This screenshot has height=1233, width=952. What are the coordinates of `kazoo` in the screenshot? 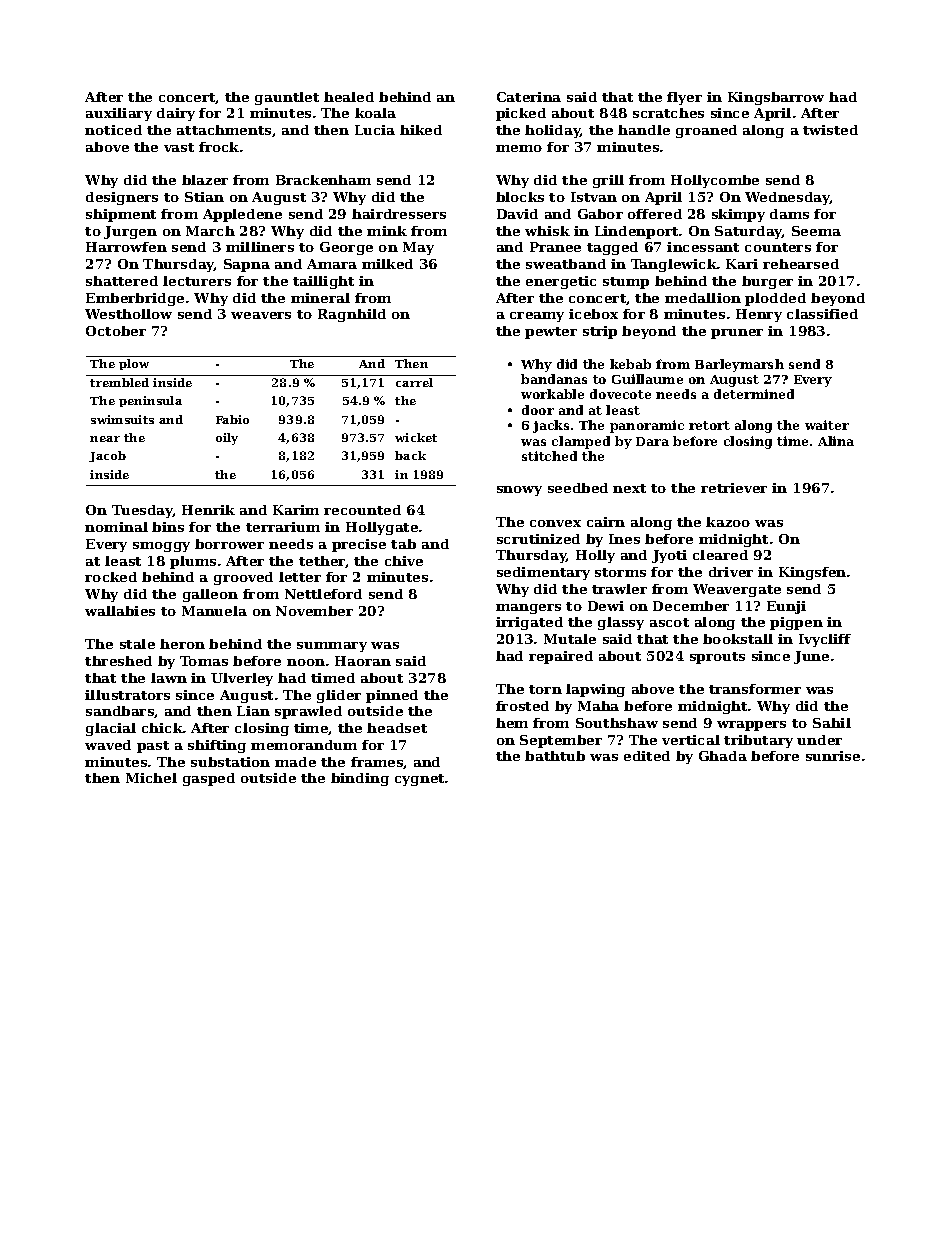 It's located at (728, 522).
